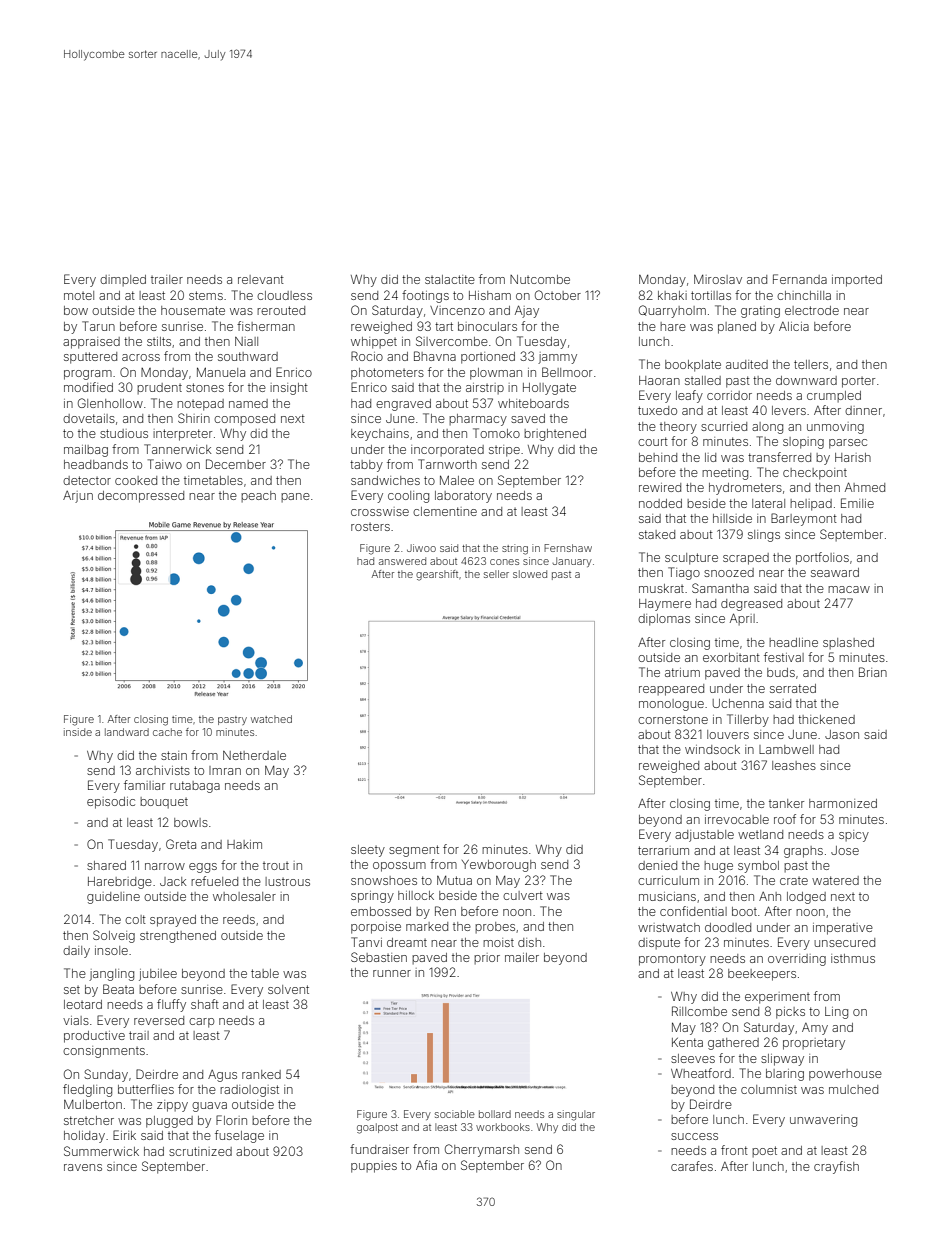 The height and width of the document is (1233, 952). I want to click on Fernshaw, so click(568, 548).
